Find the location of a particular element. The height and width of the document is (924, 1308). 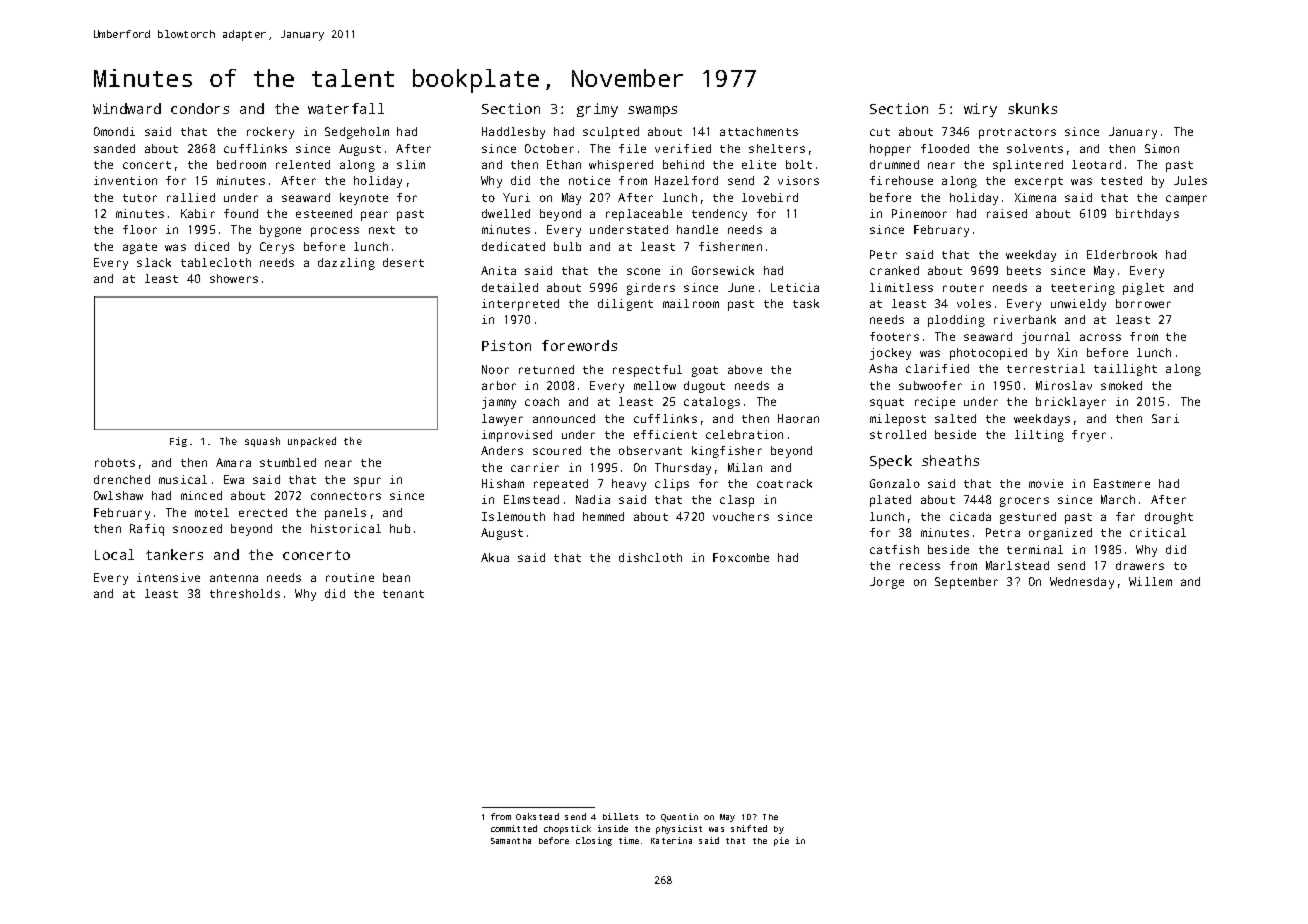

shifted is located at coordinates (749, 828).
